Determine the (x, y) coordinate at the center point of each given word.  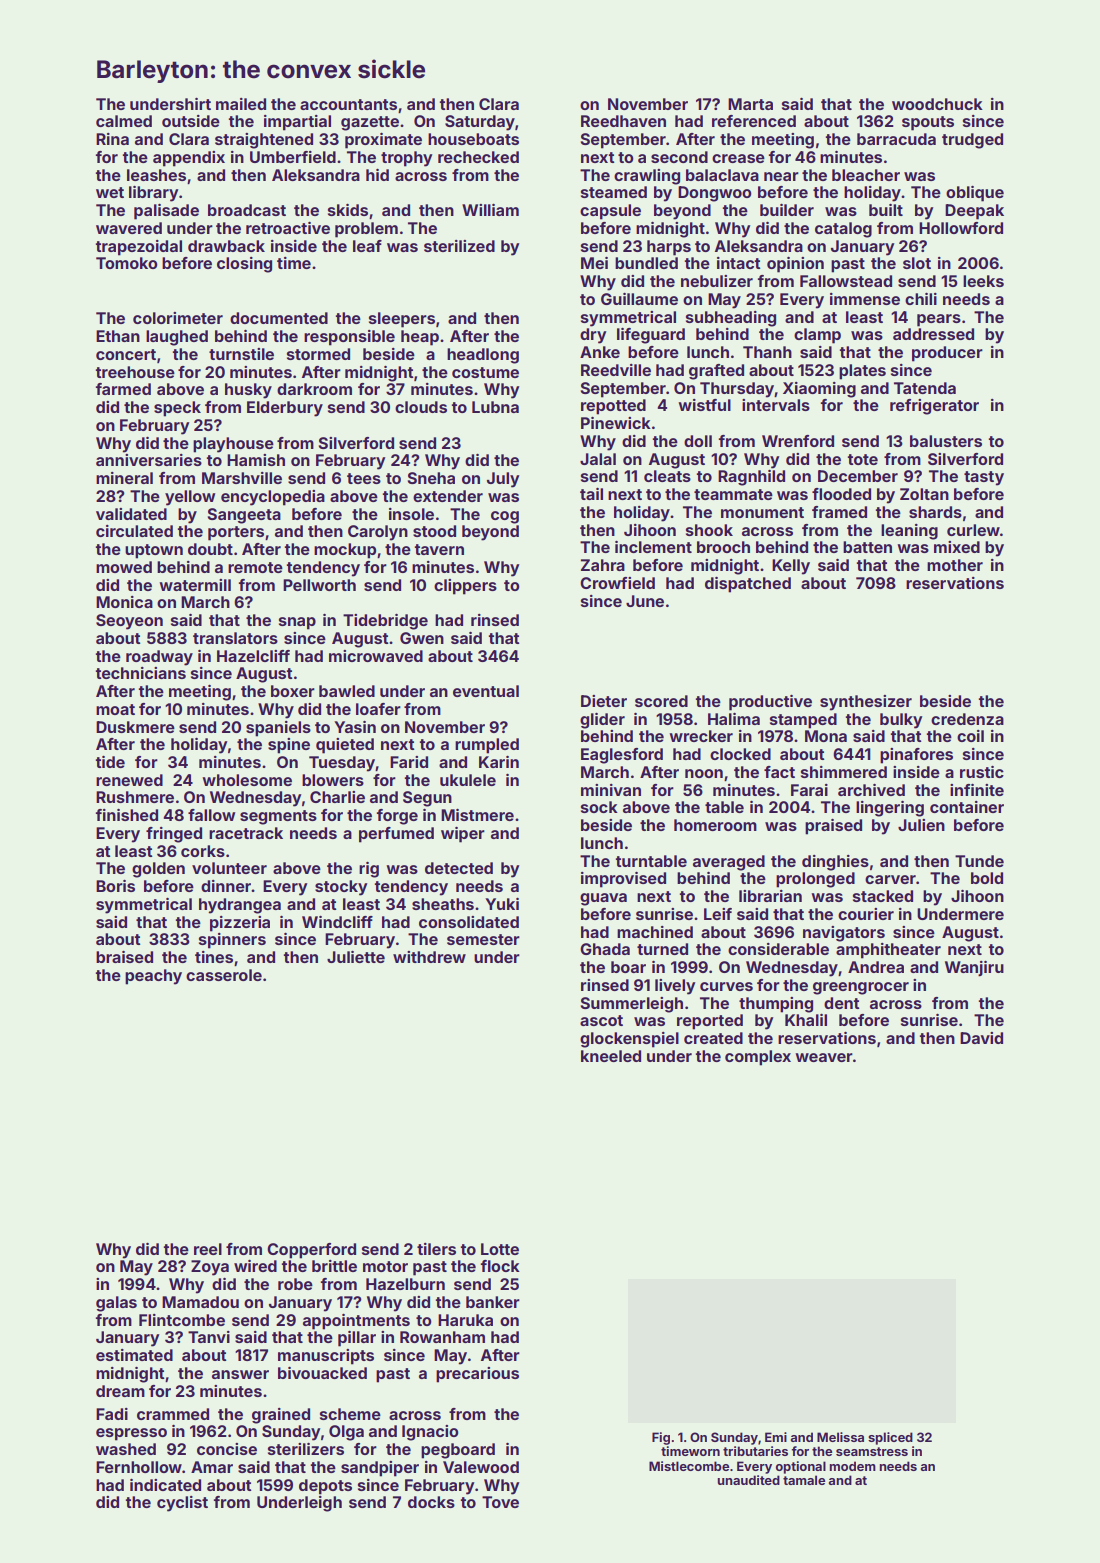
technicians (141, 673)
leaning (909, 532)
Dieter (604, 701)
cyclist (182, 1504)
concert (126, 354)
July (503, 480)
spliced (890, 1438)
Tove (500, 1502)
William (490, 210)
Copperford (311, 1251)
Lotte (500, 1249)
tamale (804, 1480)
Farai (809, 790)
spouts (928, 123)
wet (110, 192)
